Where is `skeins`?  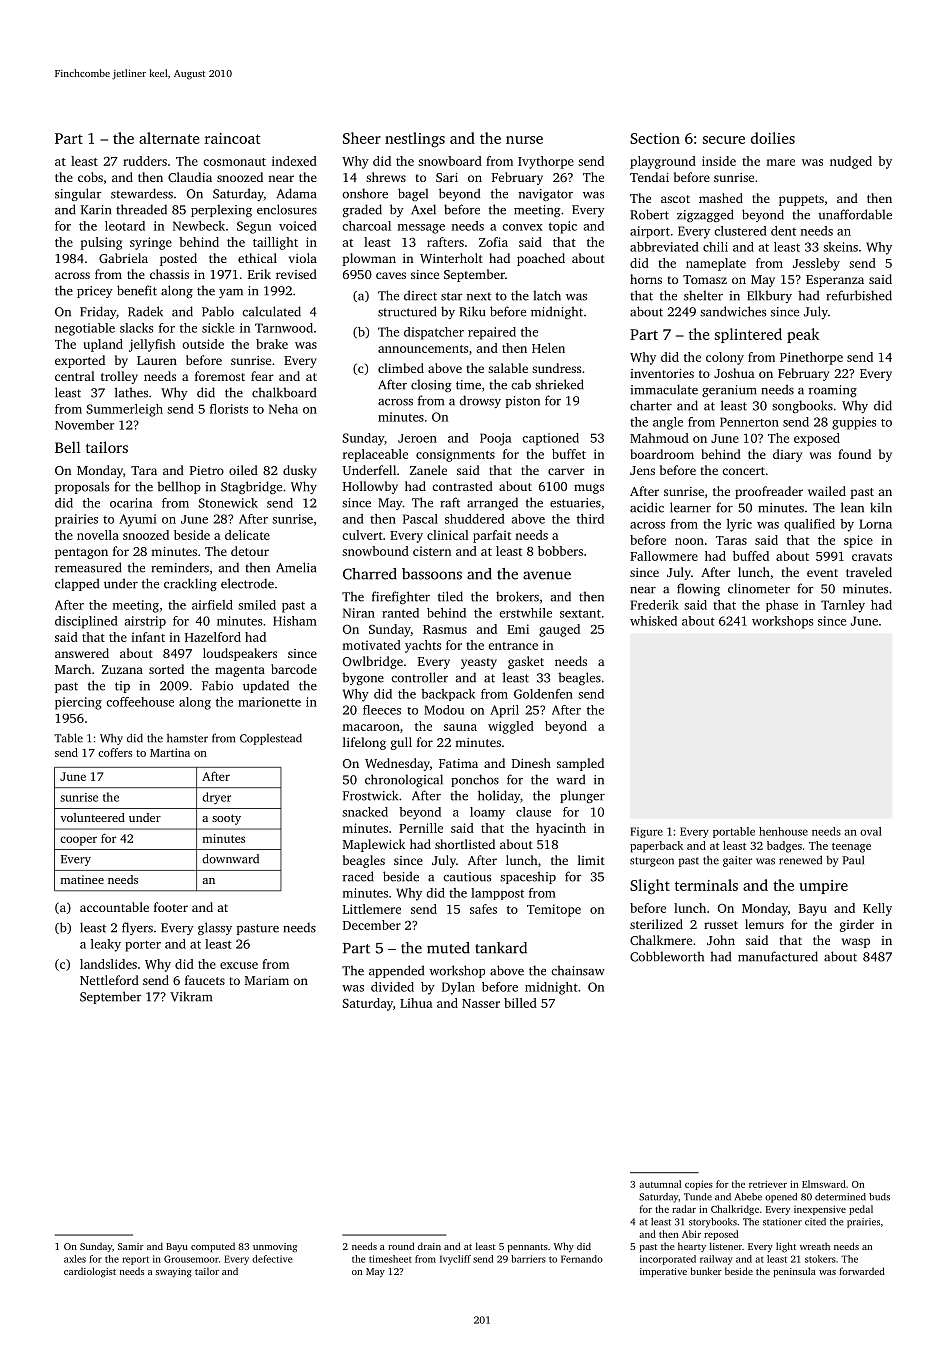
skeins is located at coordinates (840, 247).
